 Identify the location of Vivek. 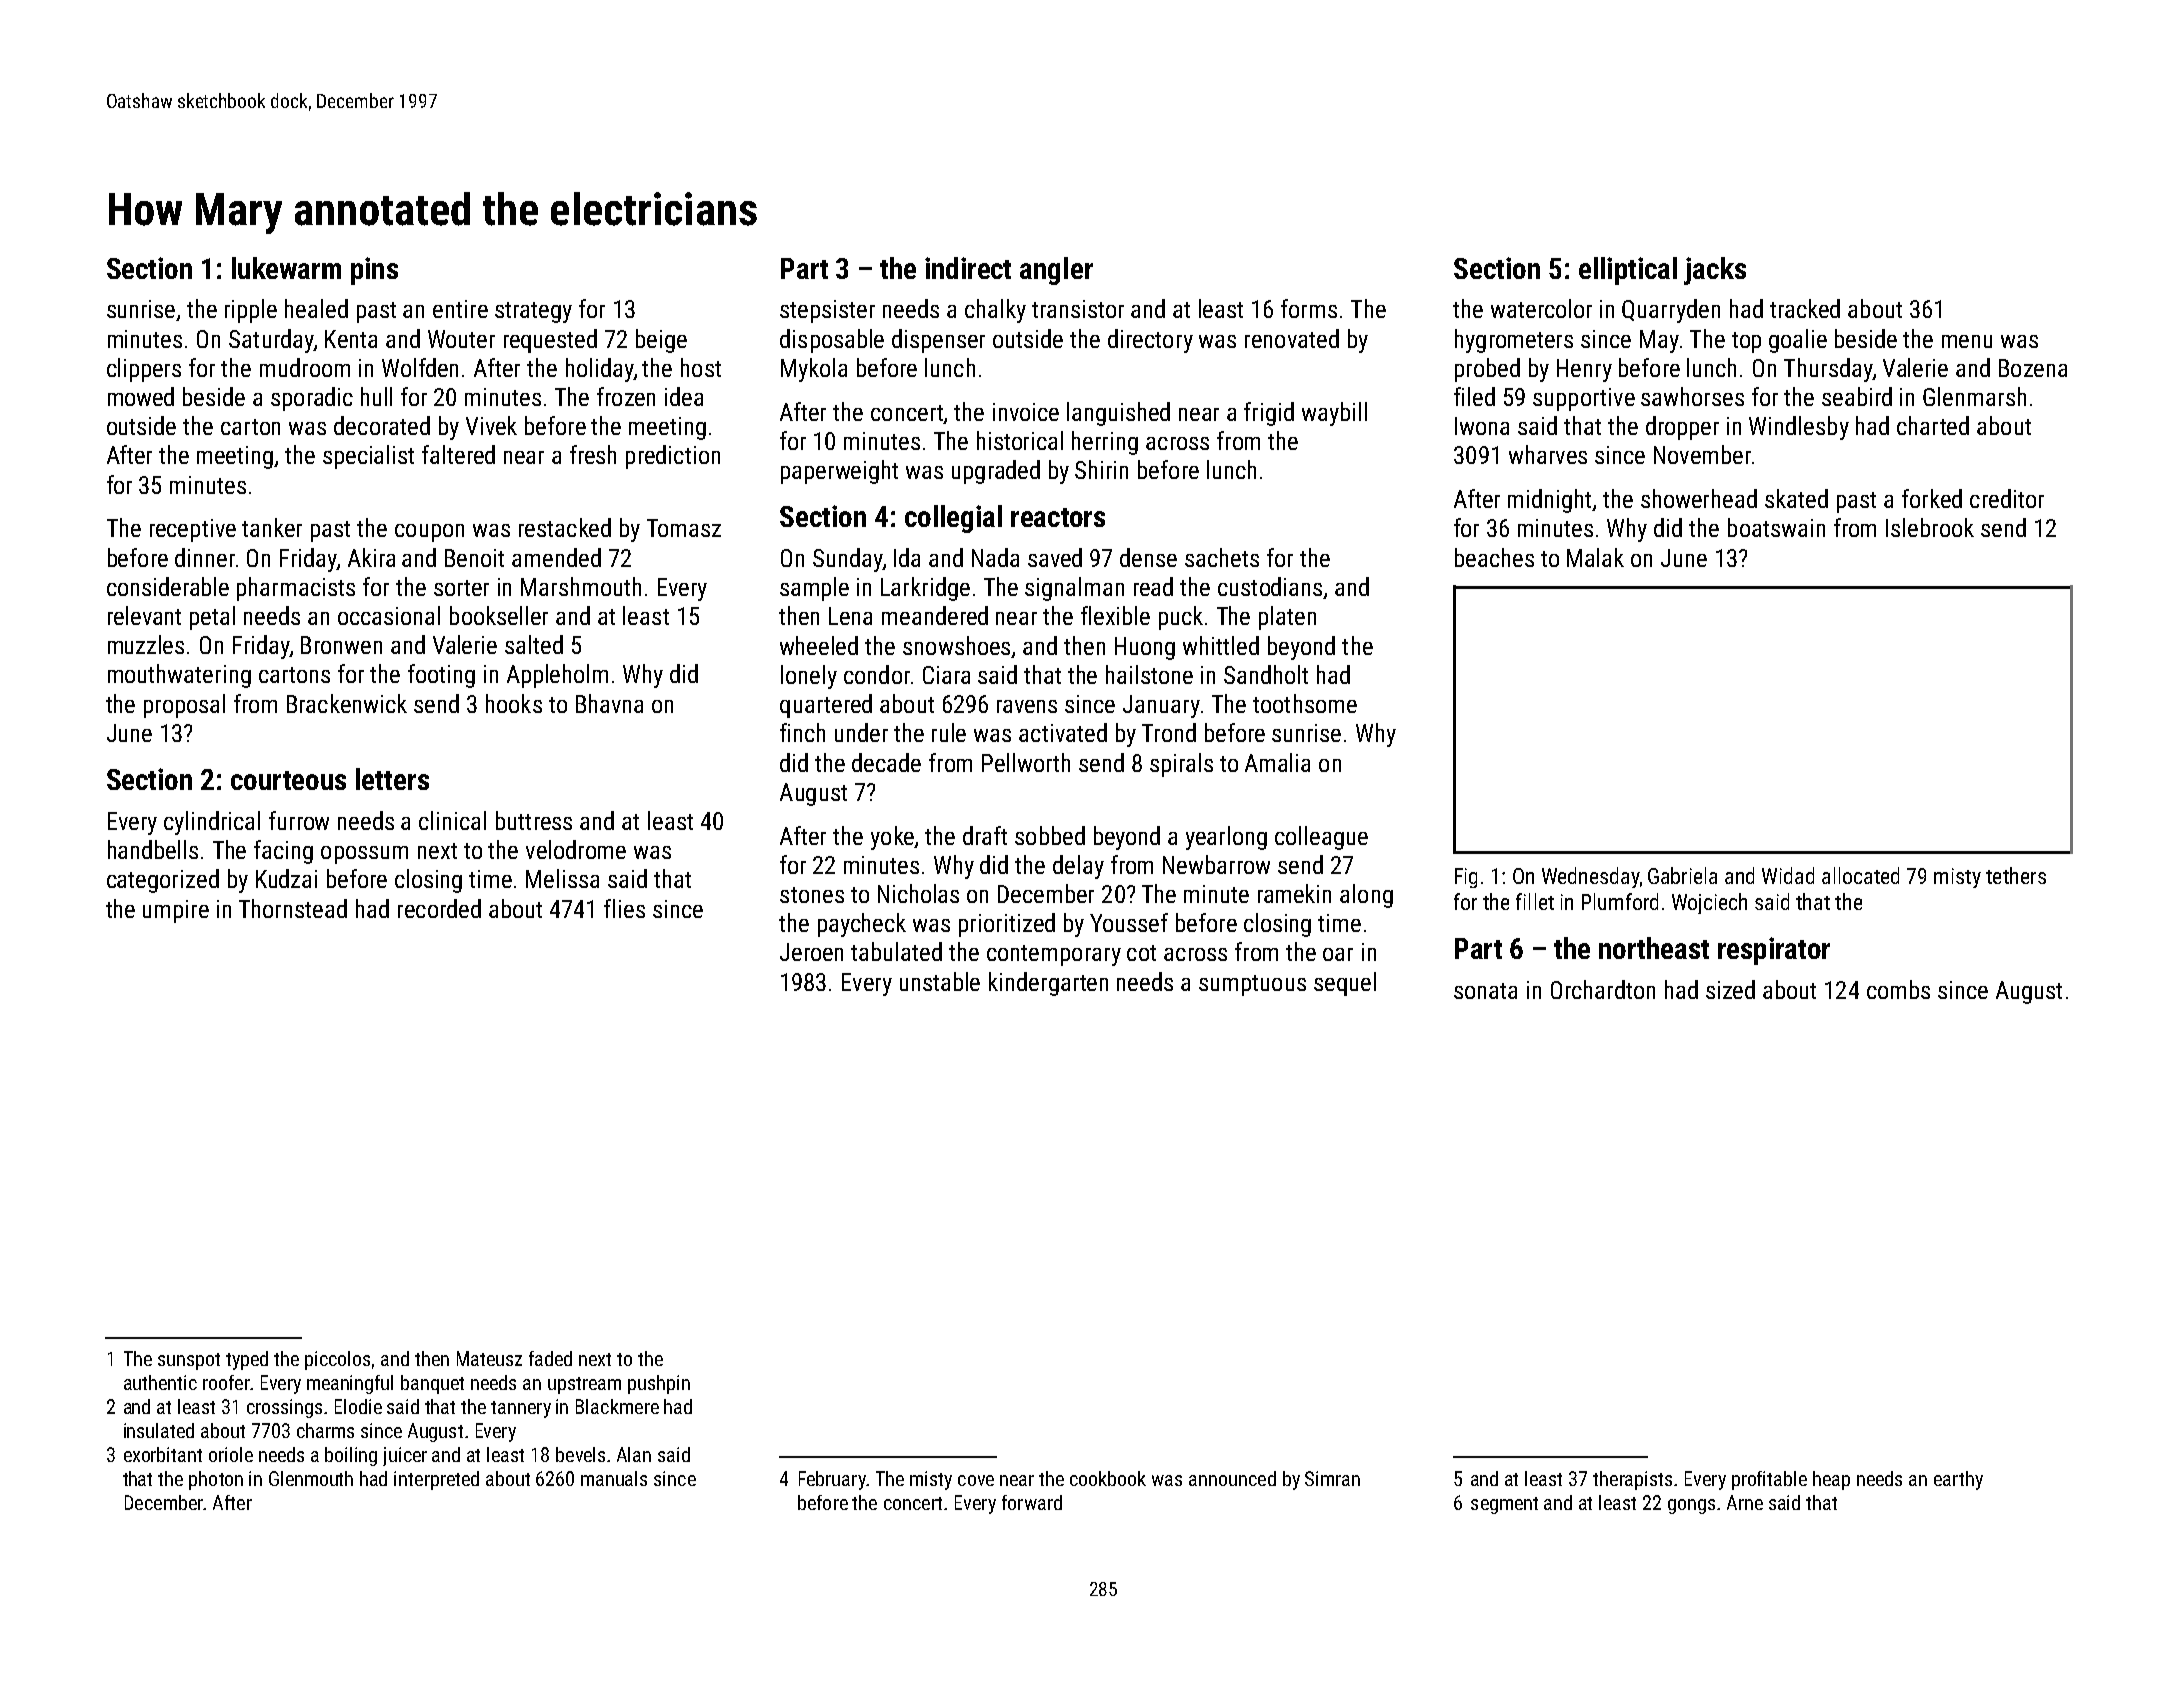
(491, 425).
